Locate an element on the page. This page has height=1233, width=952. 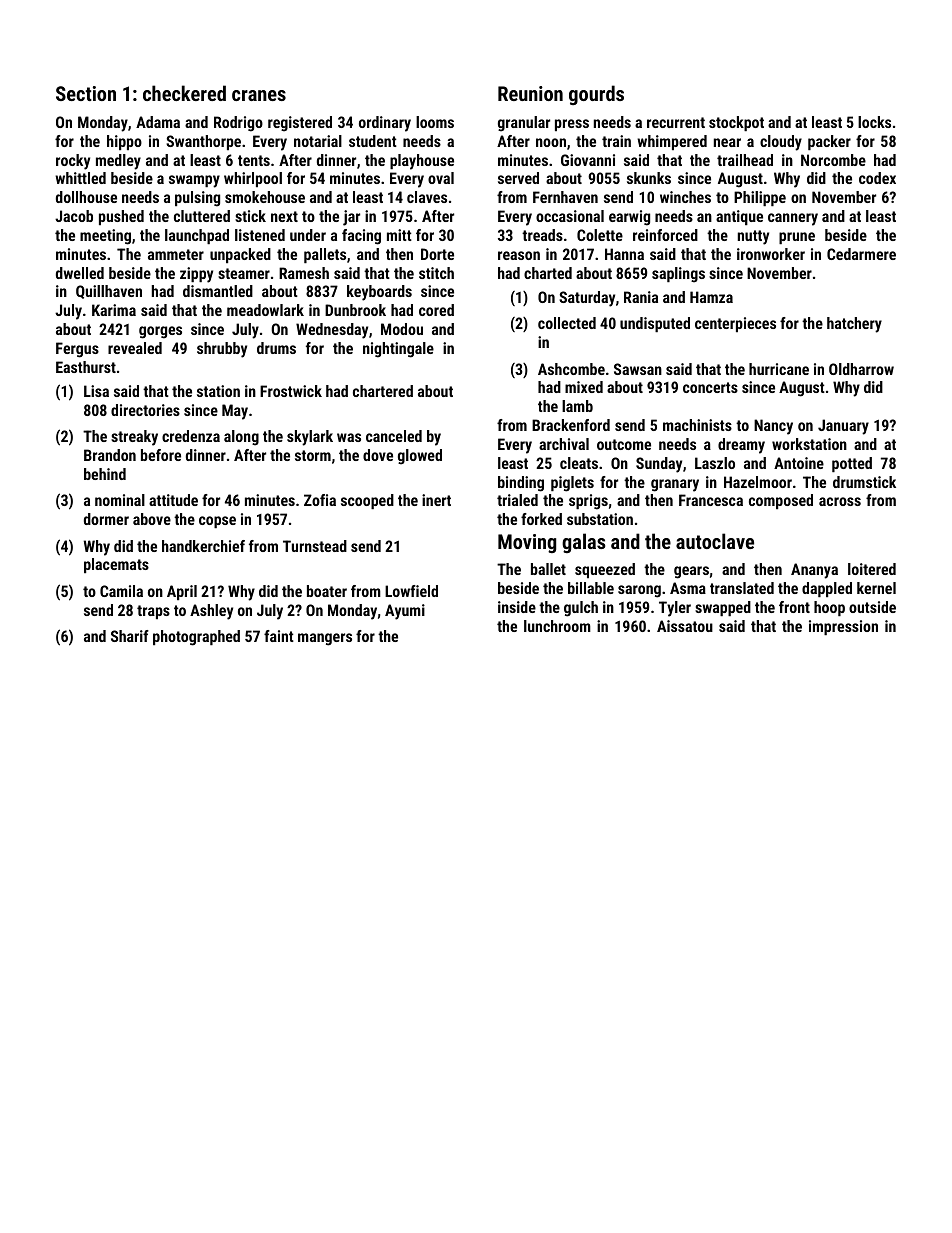
April is located at coordinates (182, 592).
